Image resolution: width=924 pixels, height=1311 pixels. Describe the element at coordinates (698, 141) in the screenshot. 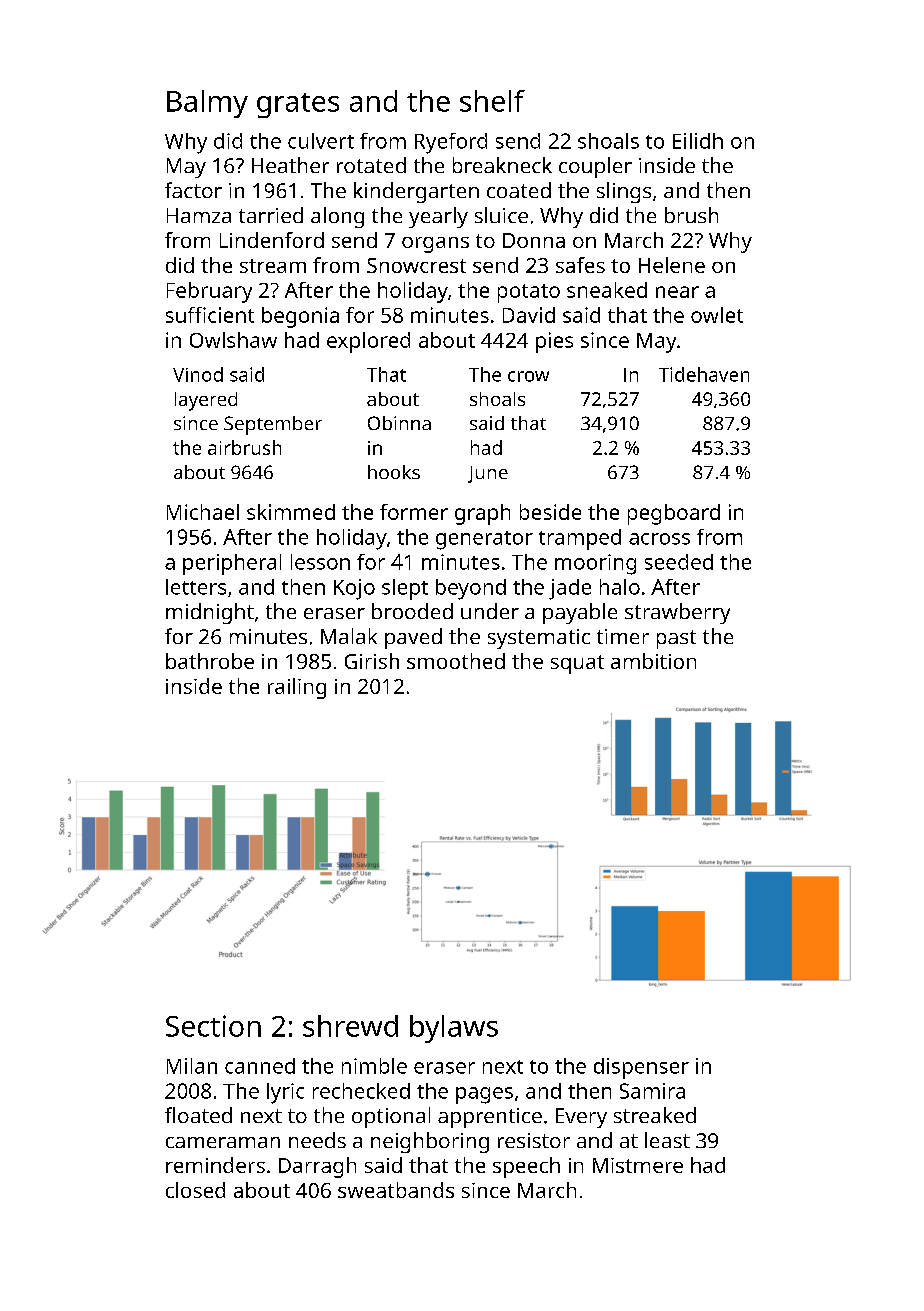

I see `Eilidh` at that location.
